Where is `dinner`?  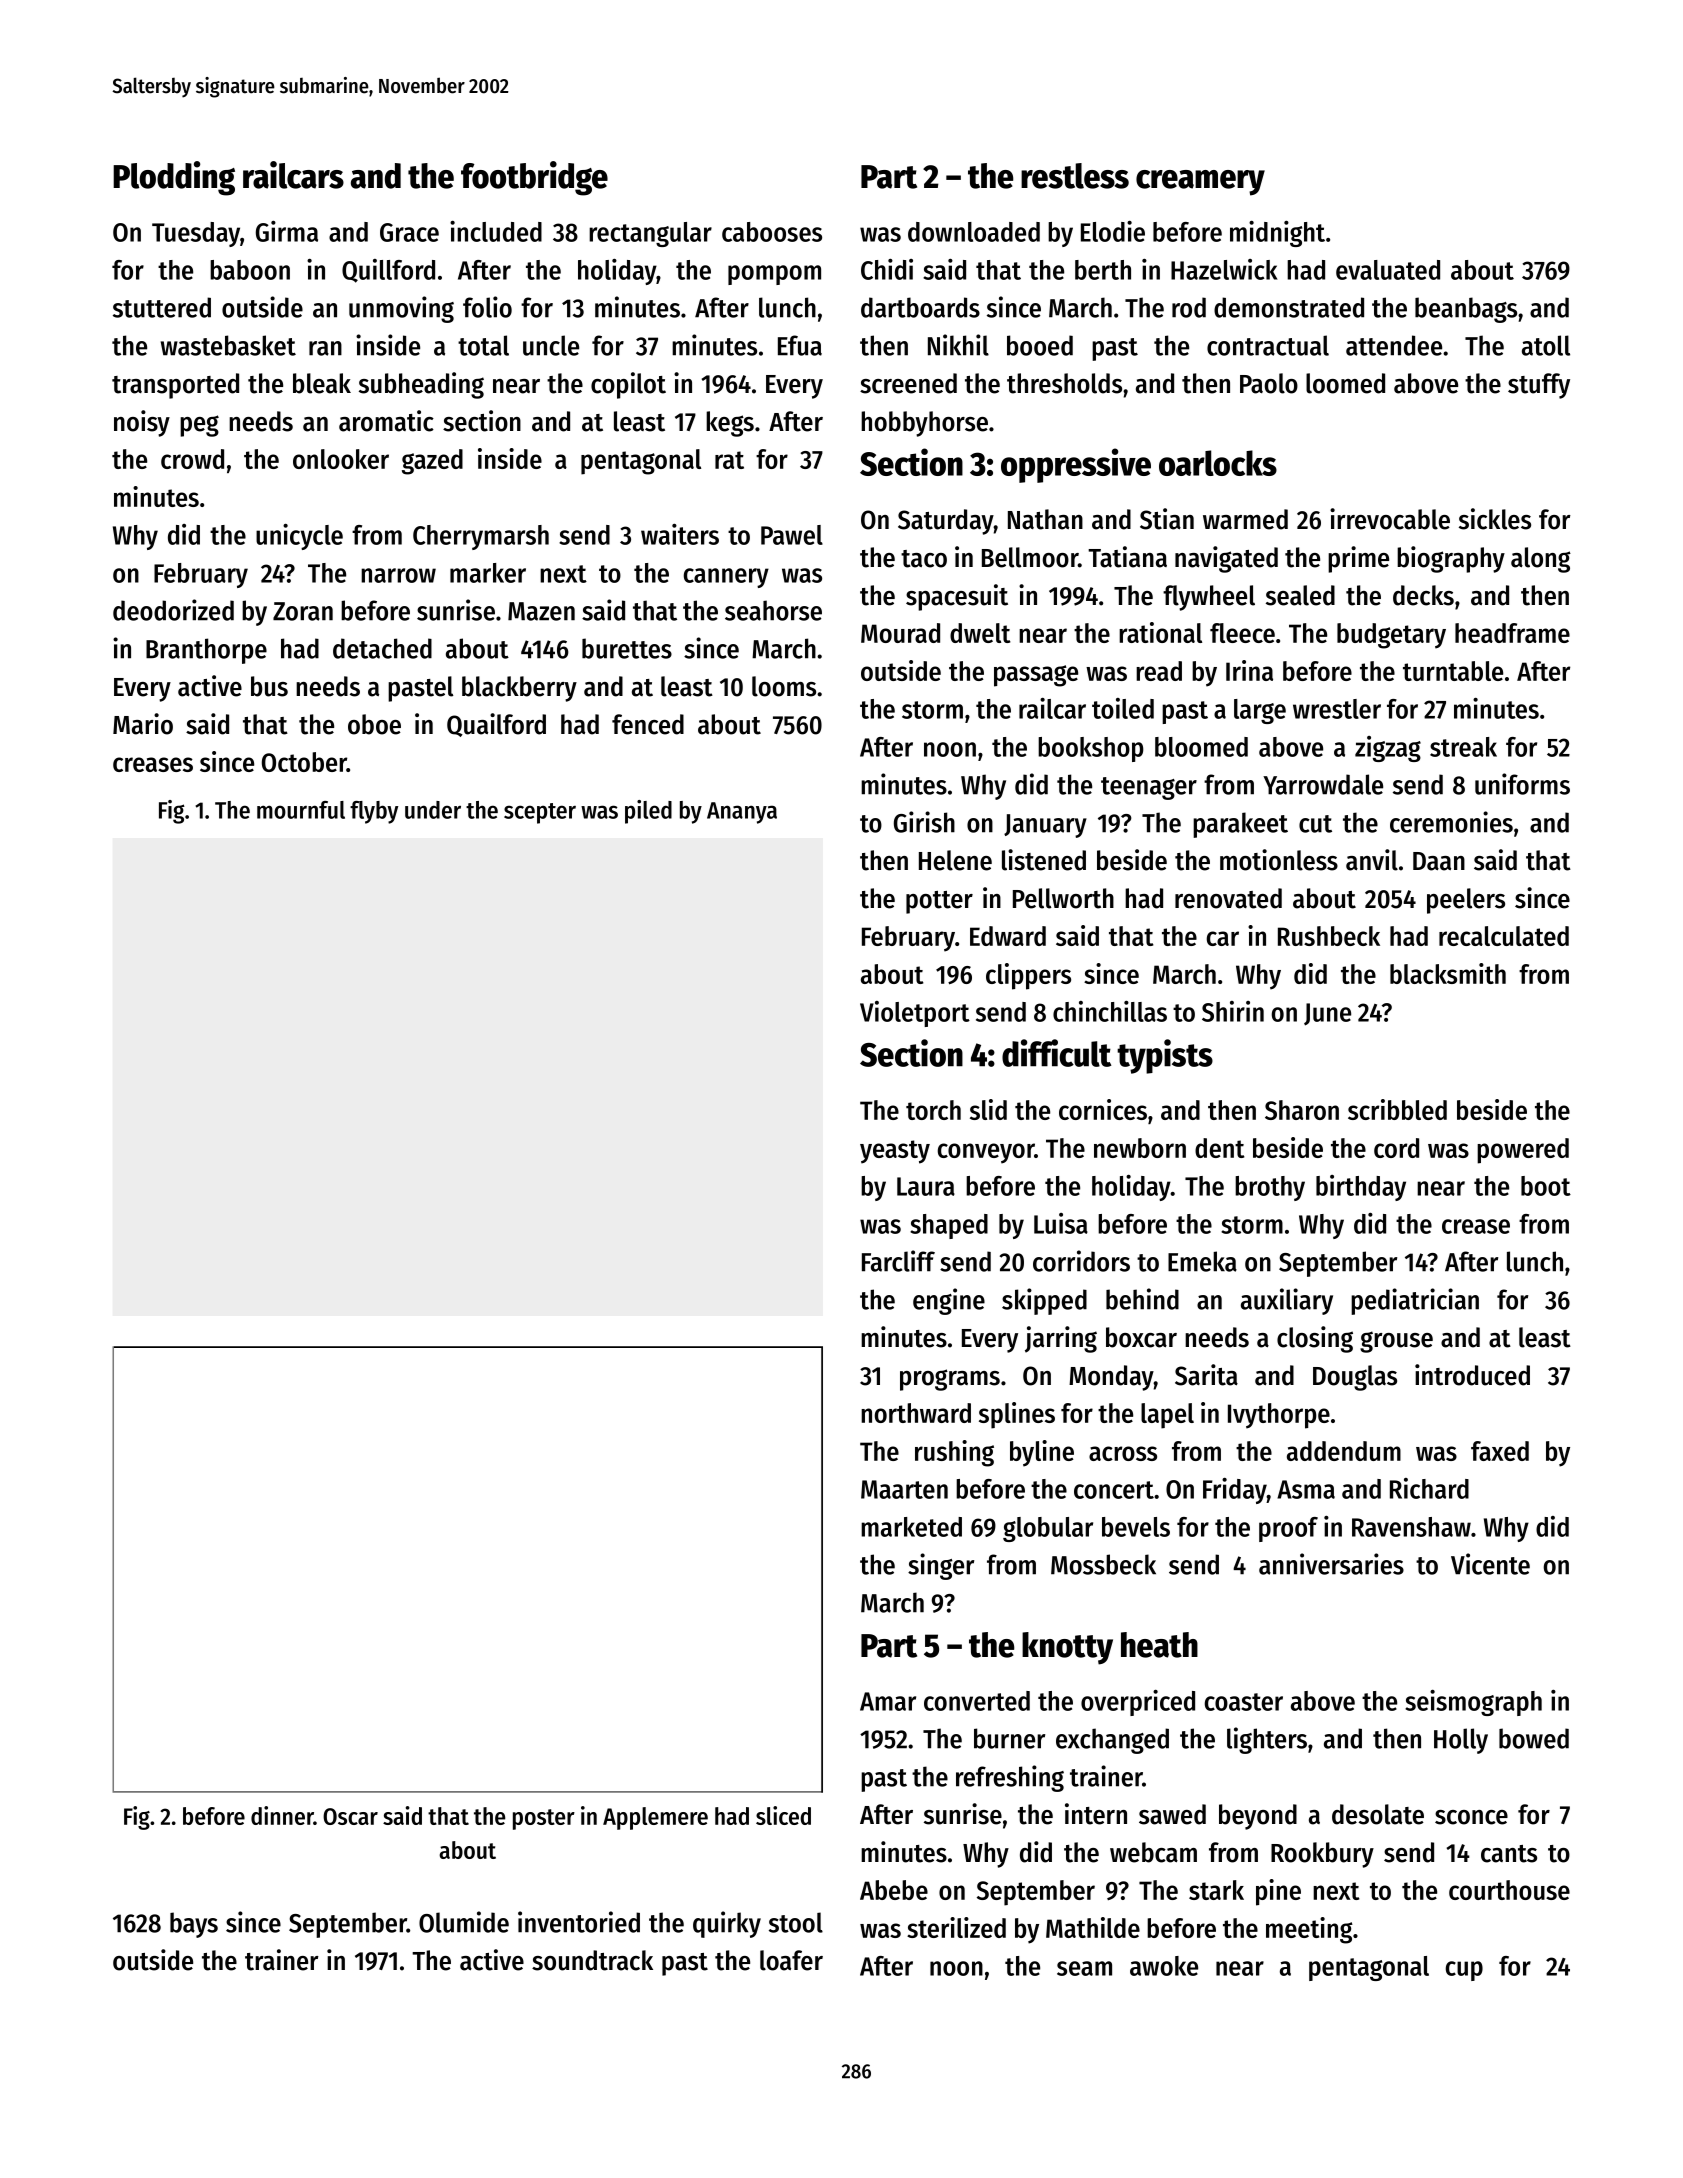
dinner is located at coordinates (282, 1815).
